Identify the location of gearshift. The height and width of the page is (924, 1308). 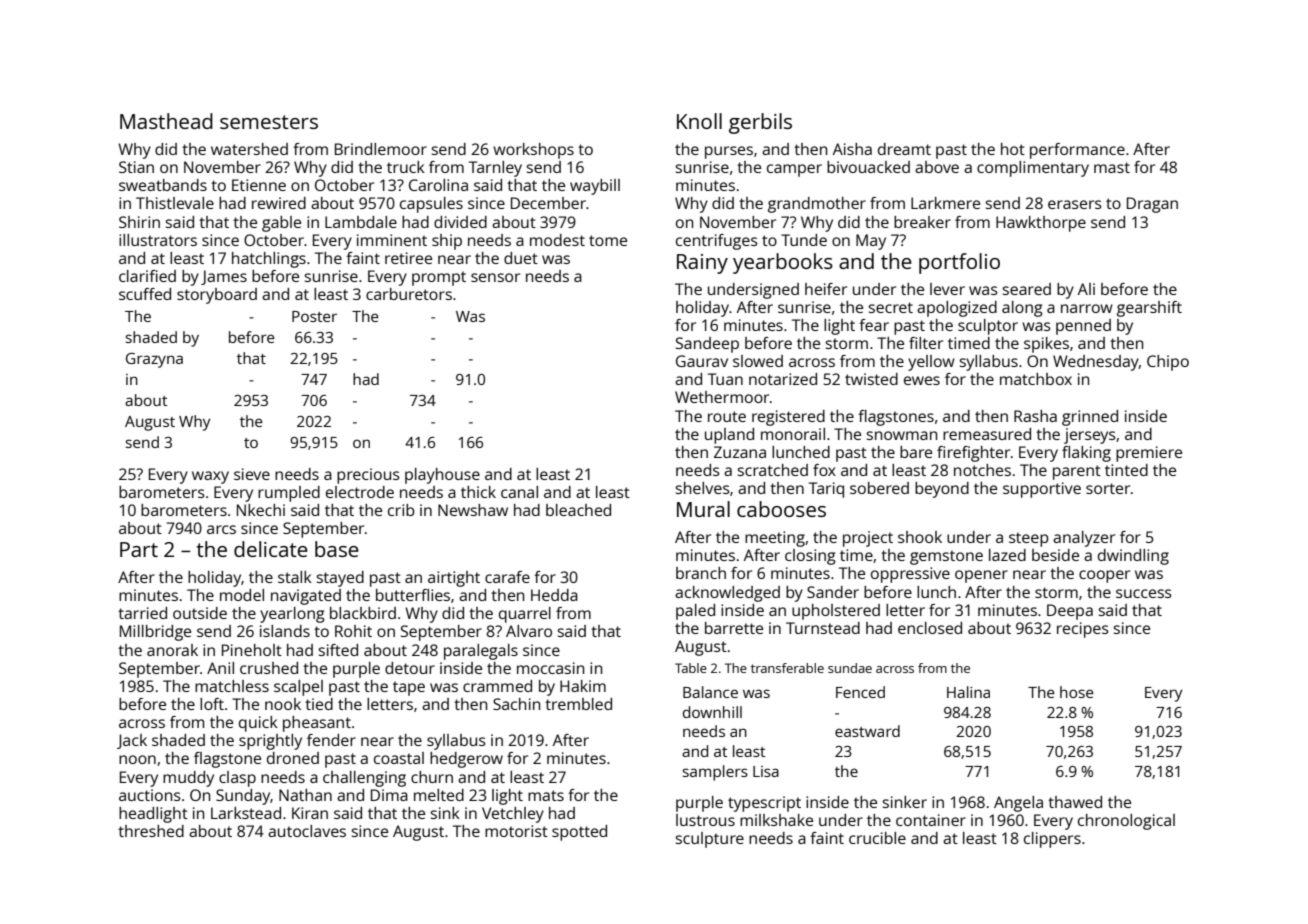
(1149, 309).
